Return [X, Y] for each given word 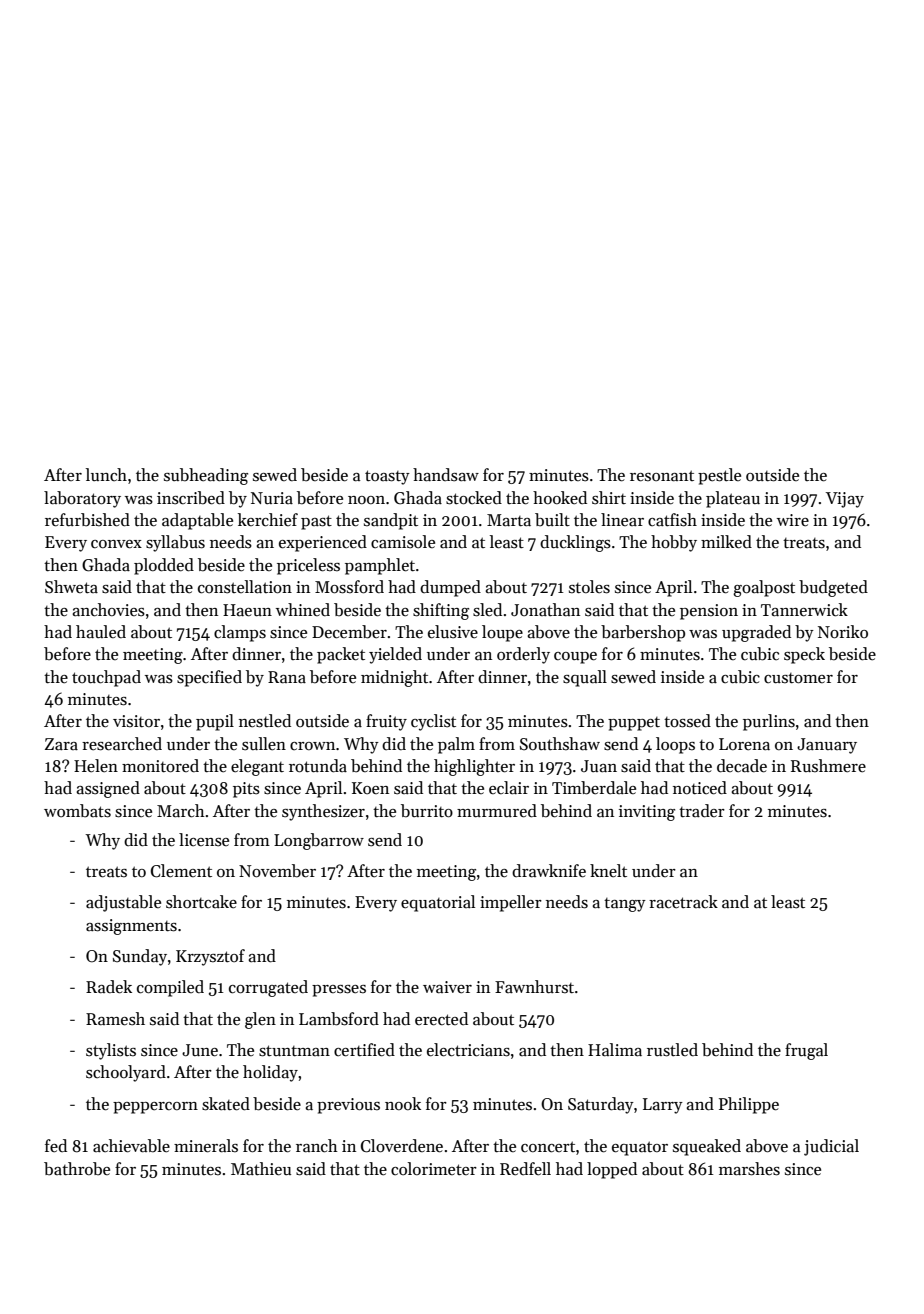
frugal [806, 1051]
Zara [61, 744]
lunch [106, 474]
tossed [687, 721]
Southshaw [560, 744]
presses [339, 991]
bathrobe [77, 1169]
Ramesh [115, 1019]
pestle [719, 476]
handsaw [446, 475]
